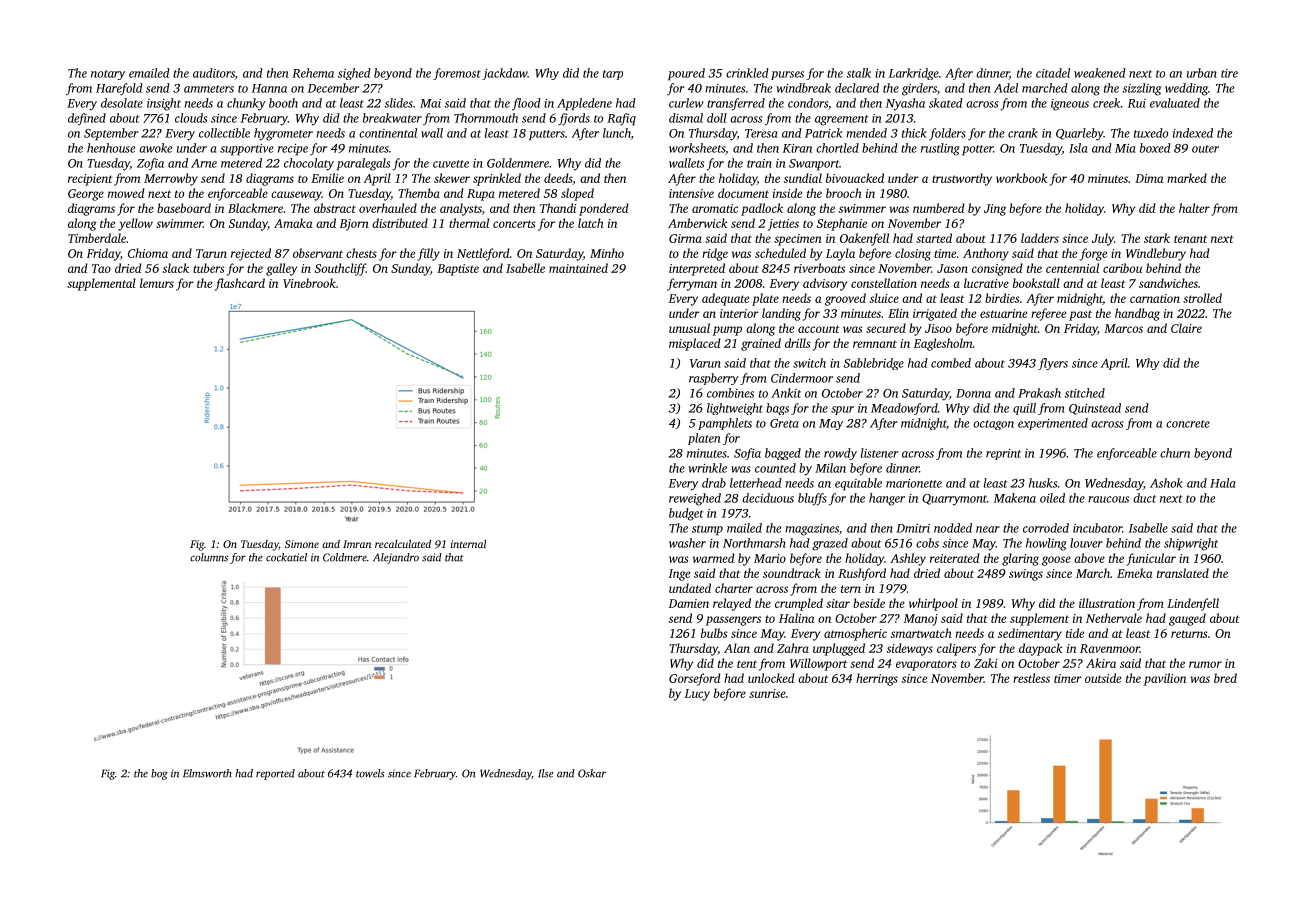 This document has height=924, width=1308. What do you see at coordinates (1165, 679) in the document?
I see `pavilion` at bounding box center [1165, 679].
